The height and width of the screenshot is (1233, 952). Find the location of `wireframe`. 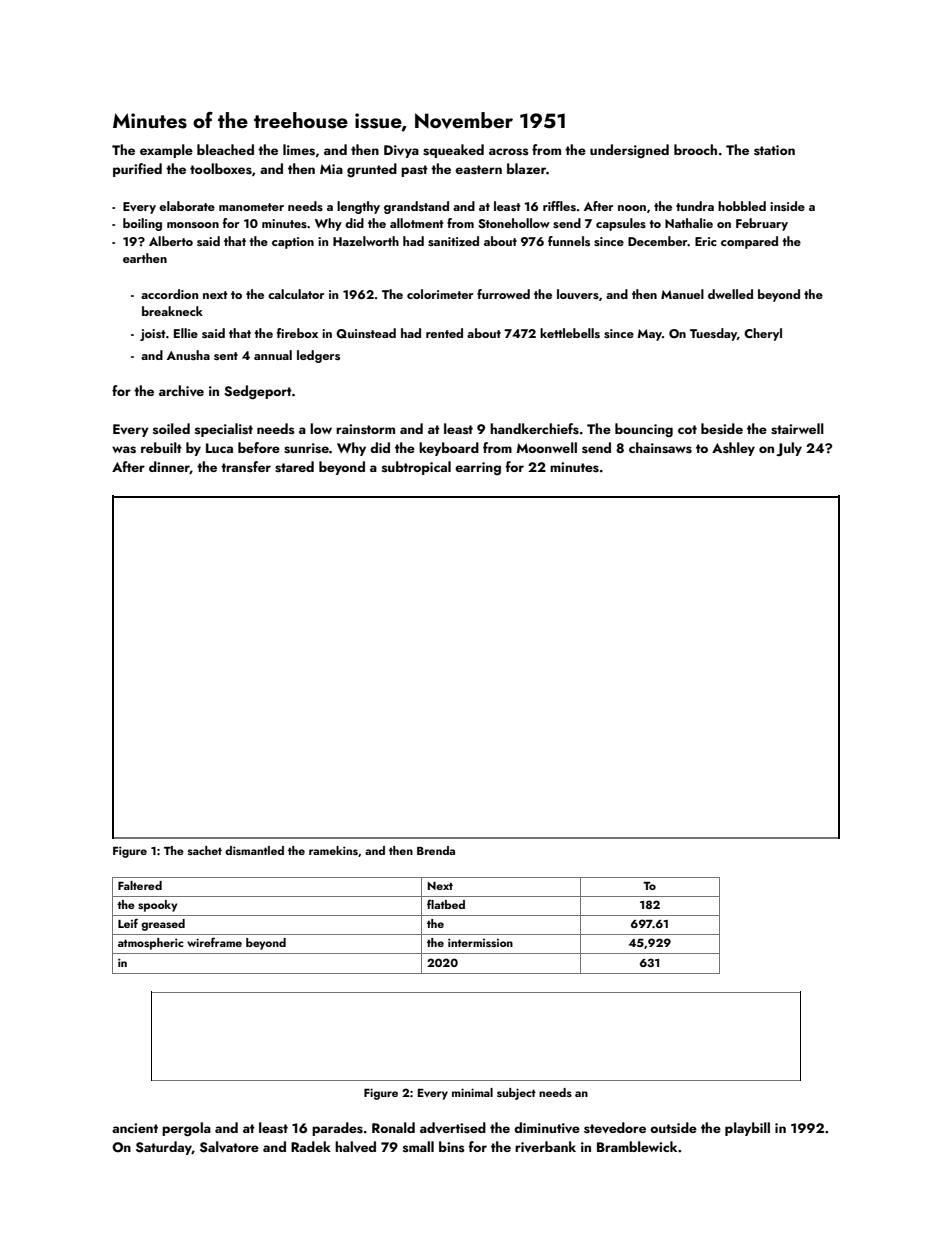

wireframe is located at coordinates (214, 942).
